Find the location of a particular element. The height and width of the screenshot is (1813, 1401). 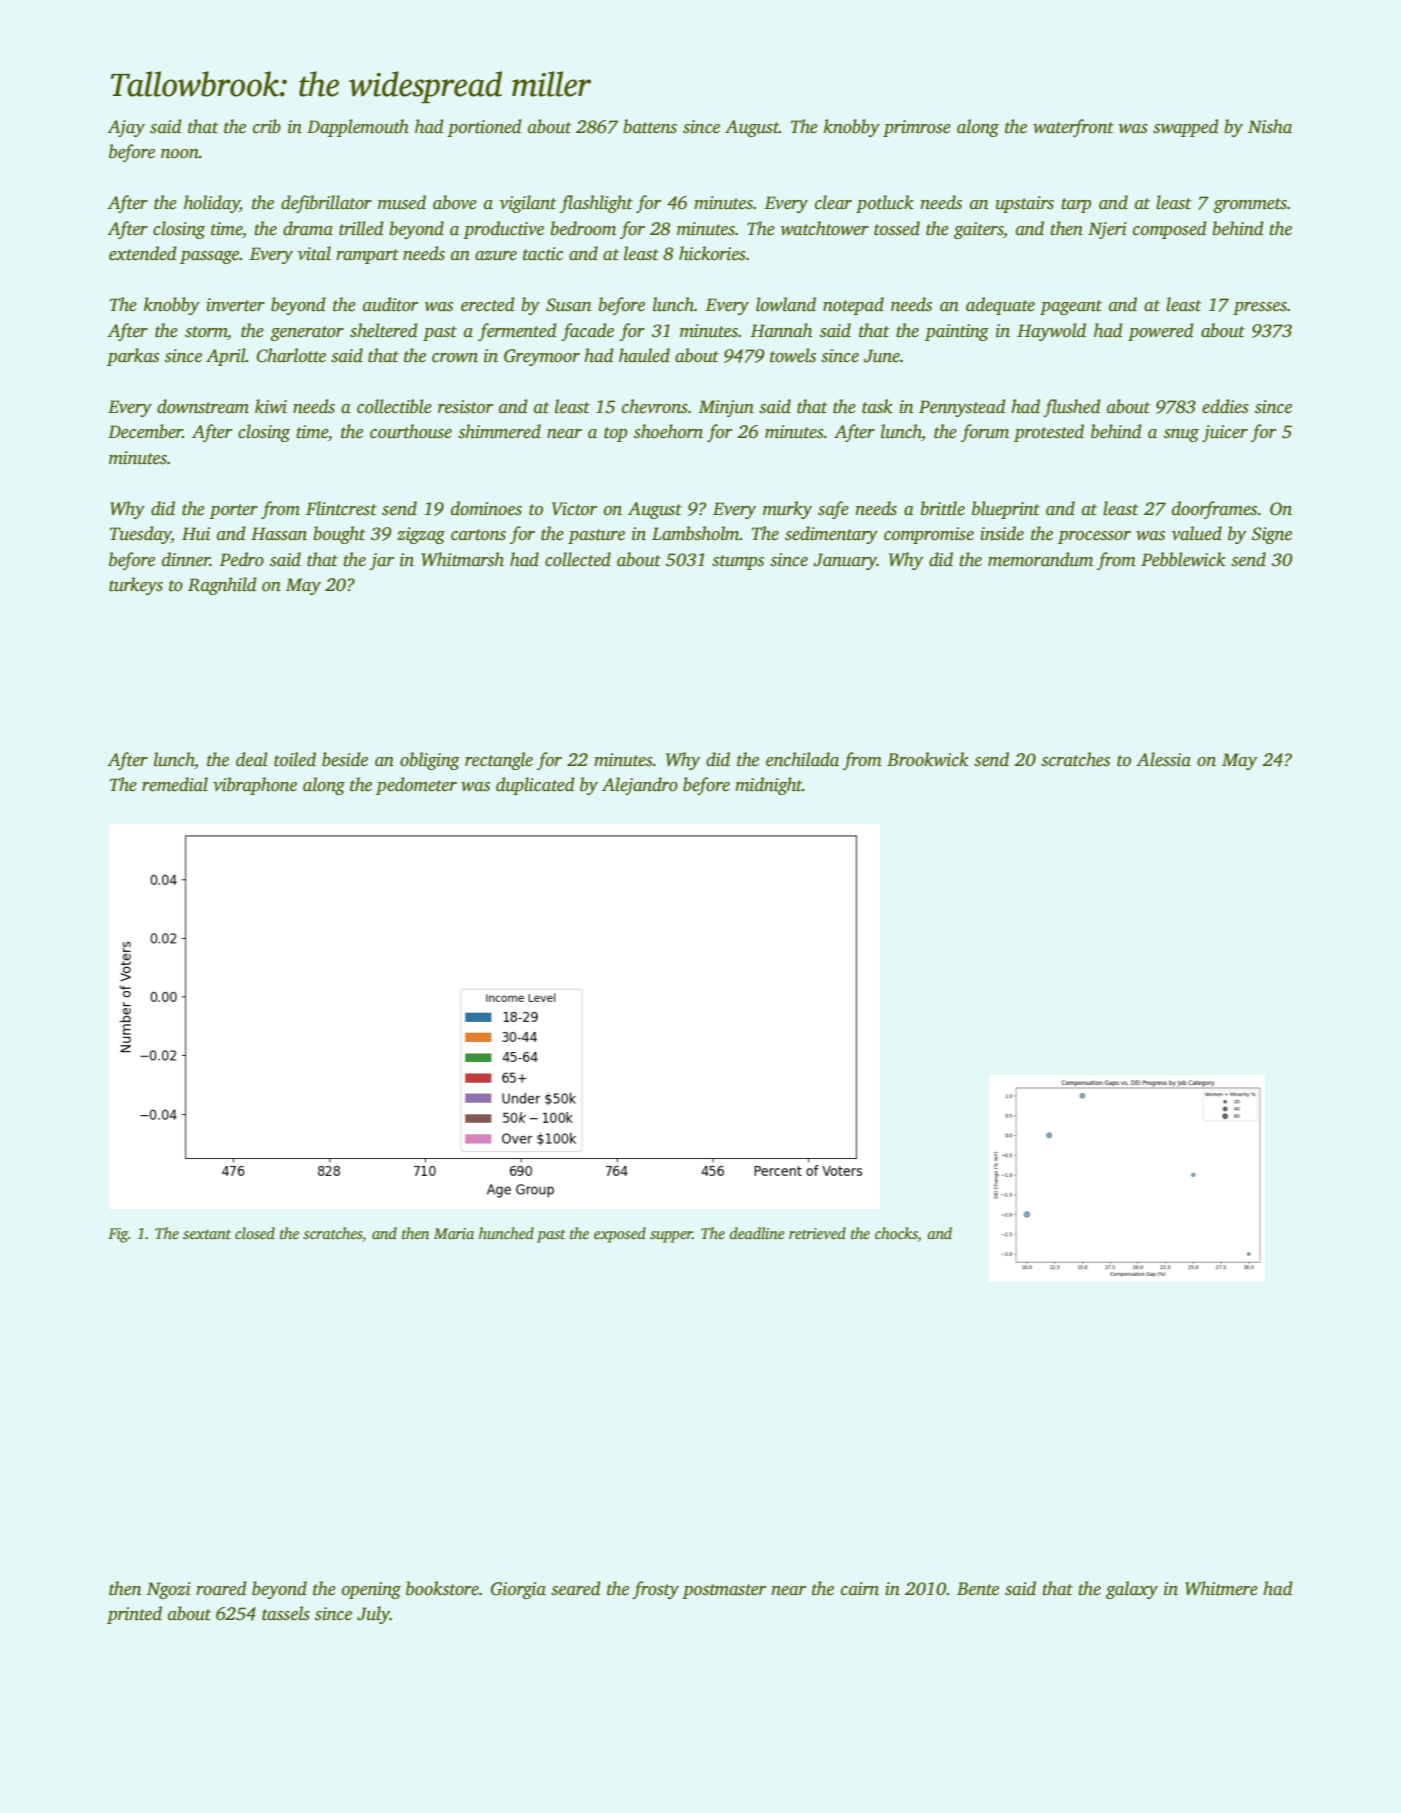

postmaster is located at coordinates (724, 1591).
